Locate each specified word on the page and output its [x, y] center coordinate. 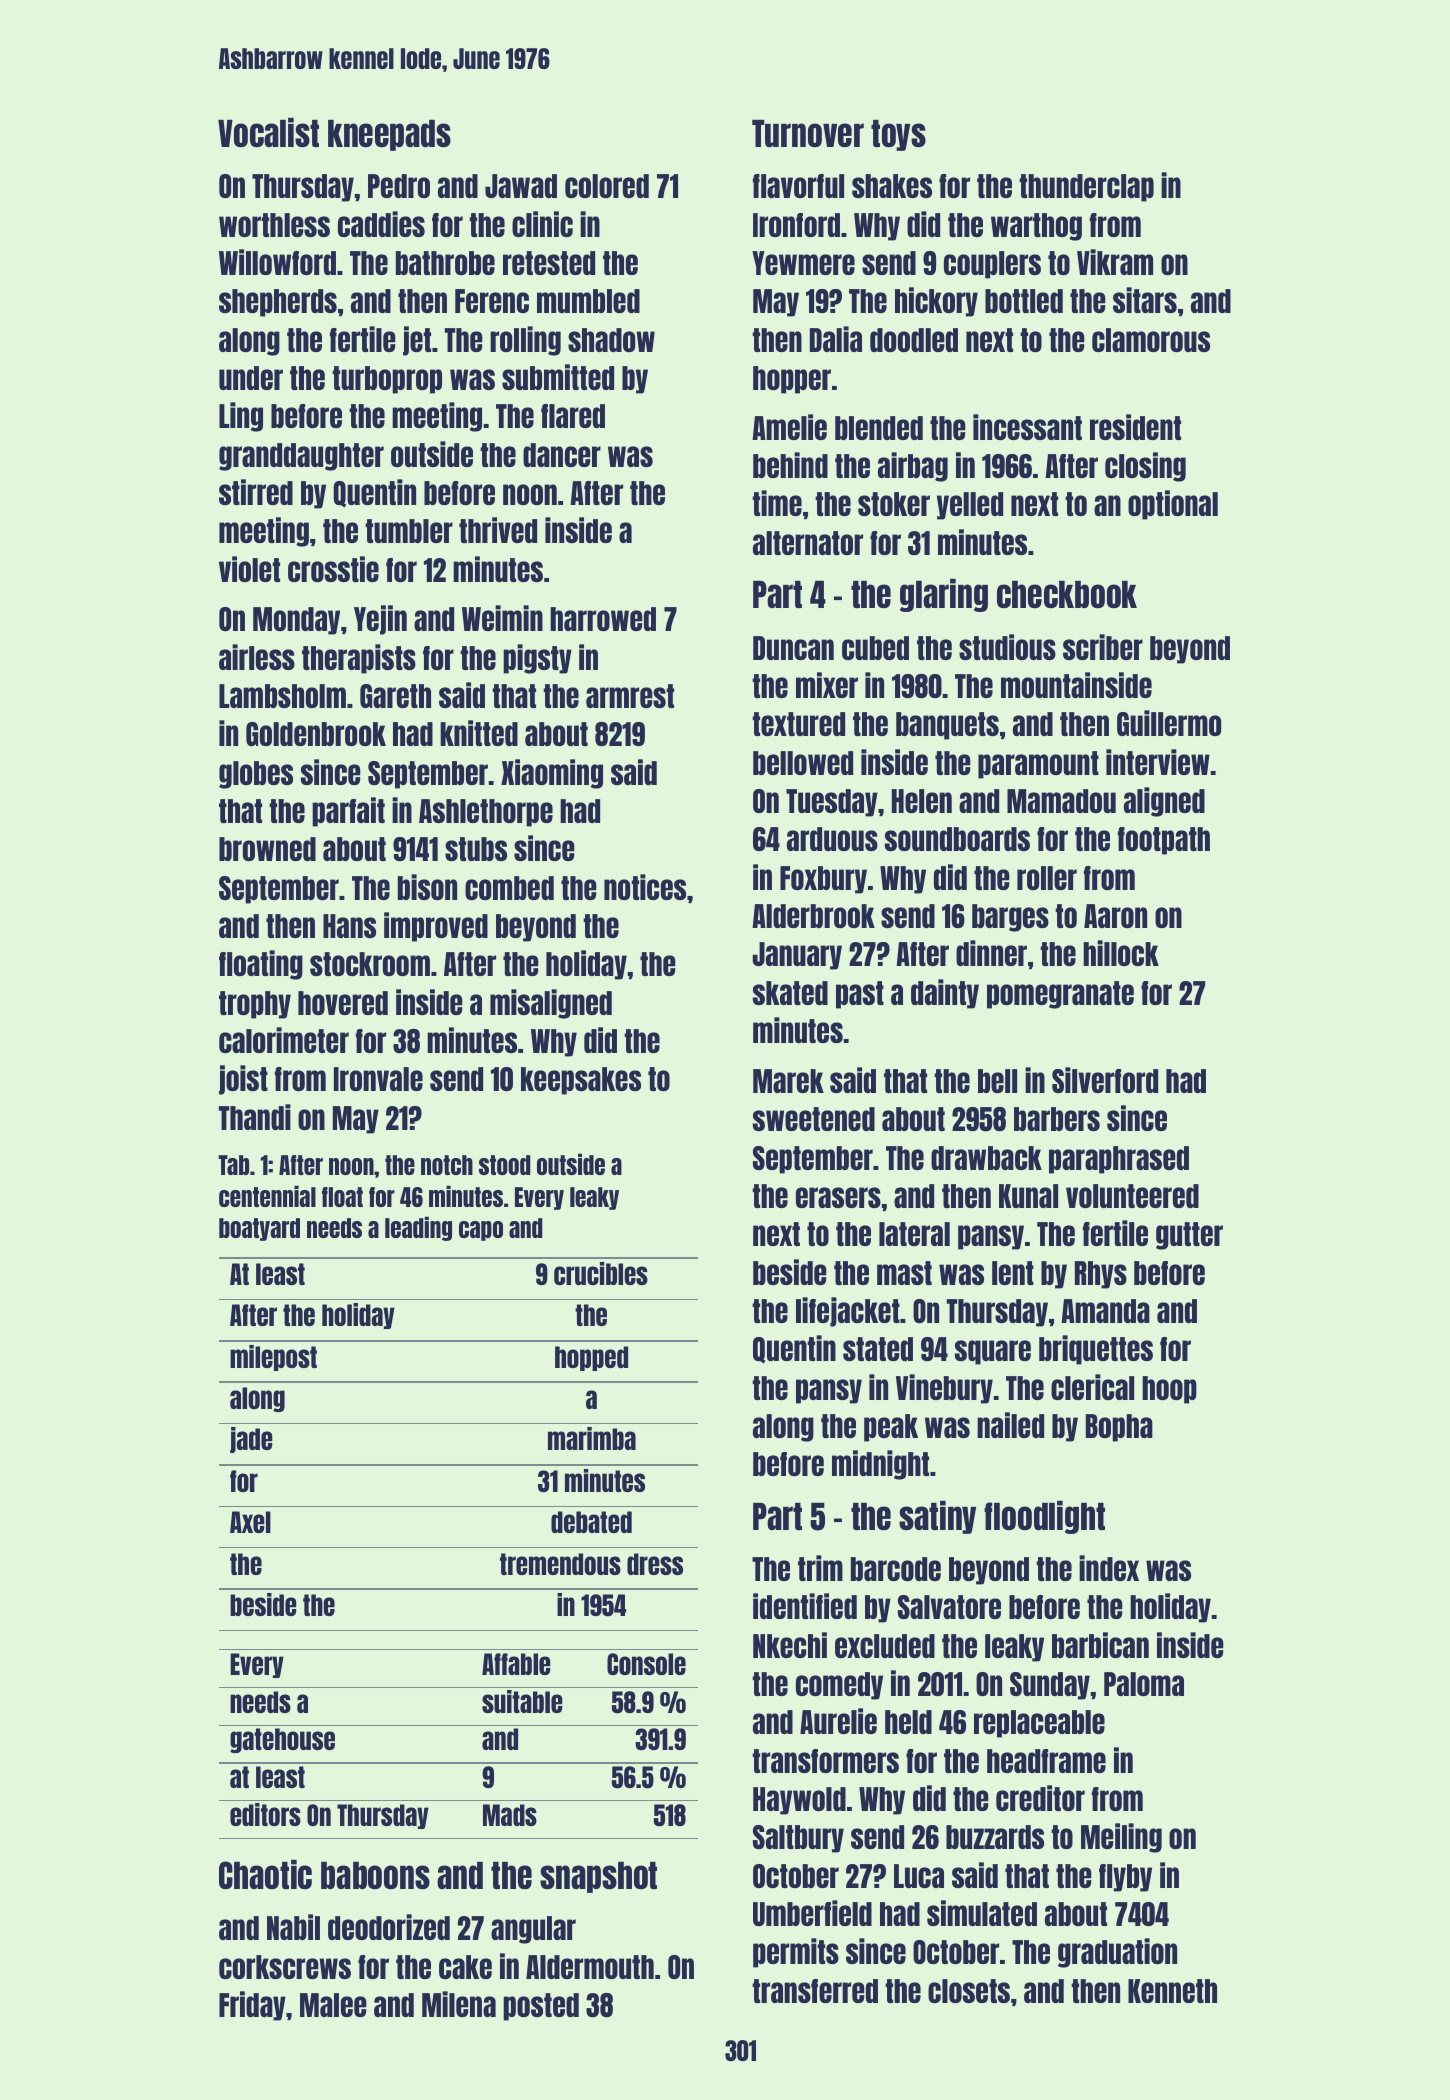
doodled [914, 340]
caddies [381, 224]
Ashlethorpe [486, 813]
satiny [937, 1517]
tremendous [560, 1564]
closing [1145, 467]
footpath [1164, 841]
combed [509, 888]
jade [251, 1440]
